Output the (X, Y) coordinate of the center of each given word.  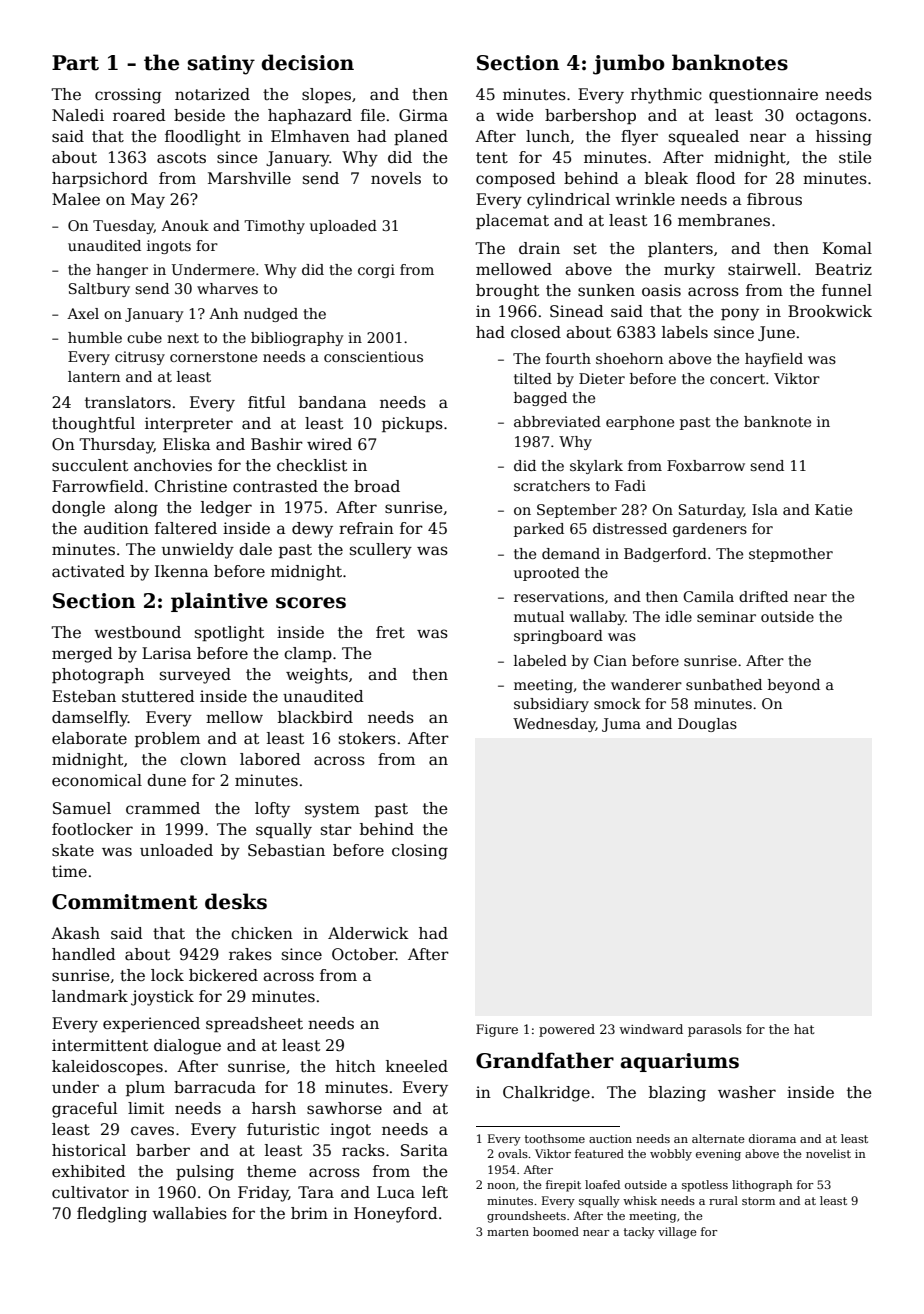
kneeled (417, 1066)
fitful (266, 402)
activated (88, 571)
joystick (162, 998)
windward (651, 1029)
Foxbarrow (706, 465)
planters (680, 249)
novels (396, 178)
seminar (726, 616)
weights (317, 676)
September (577, 511)
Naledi (78, 115)
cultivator (90, 1192)
